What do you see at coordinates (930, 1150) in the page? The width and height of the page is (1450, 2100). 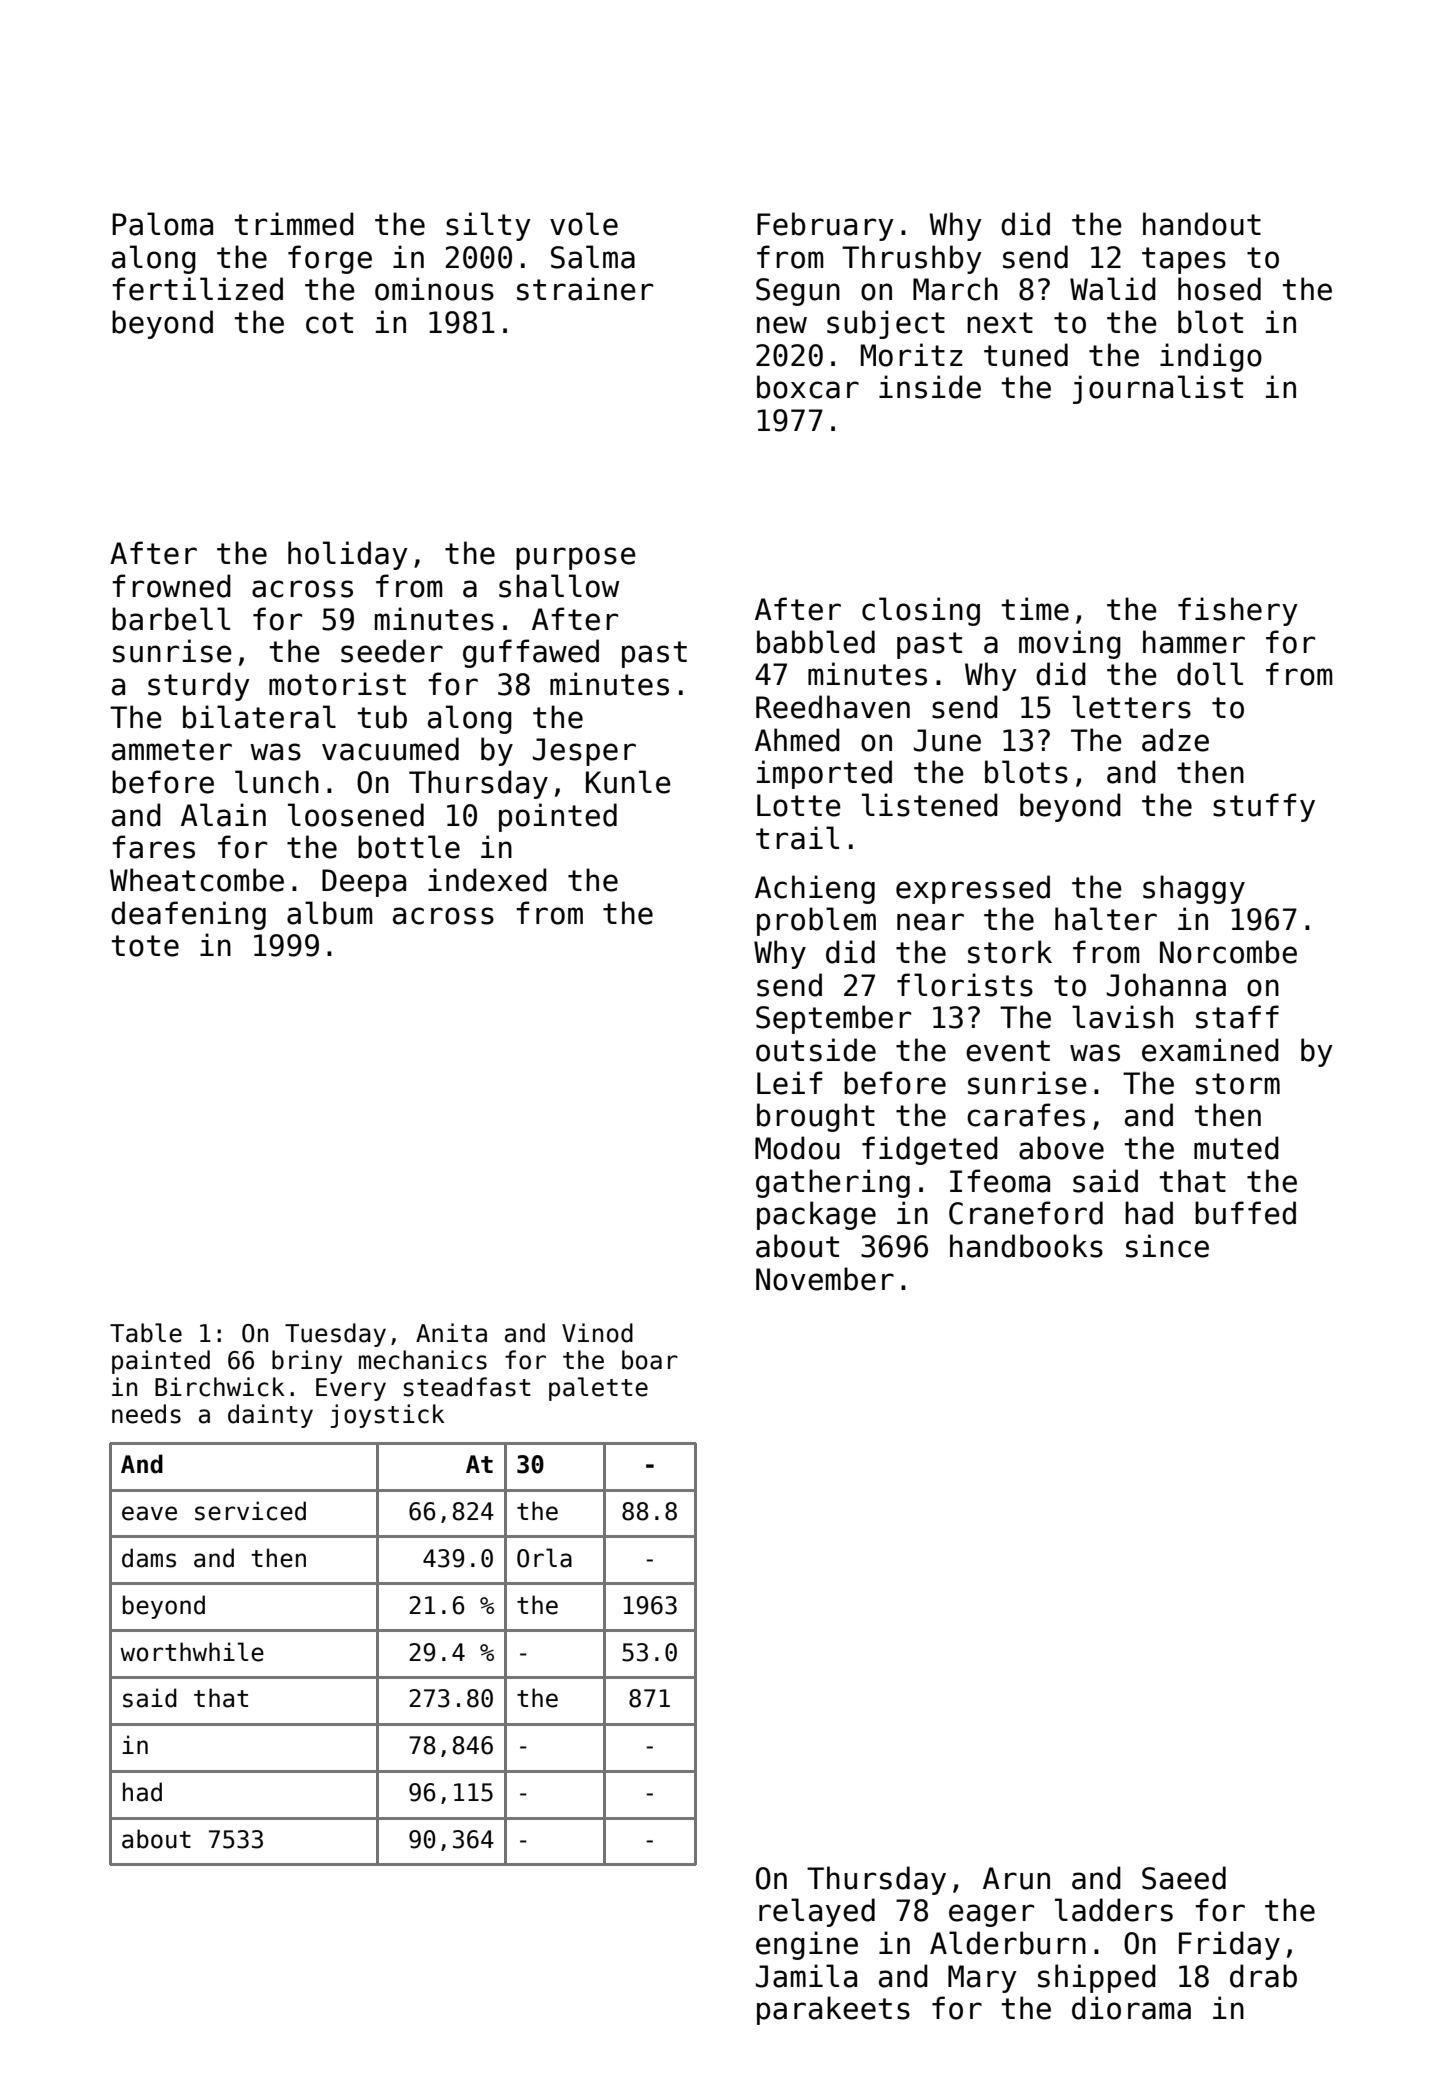 I see `fidgeted` at bounding box center [930, 1150].
